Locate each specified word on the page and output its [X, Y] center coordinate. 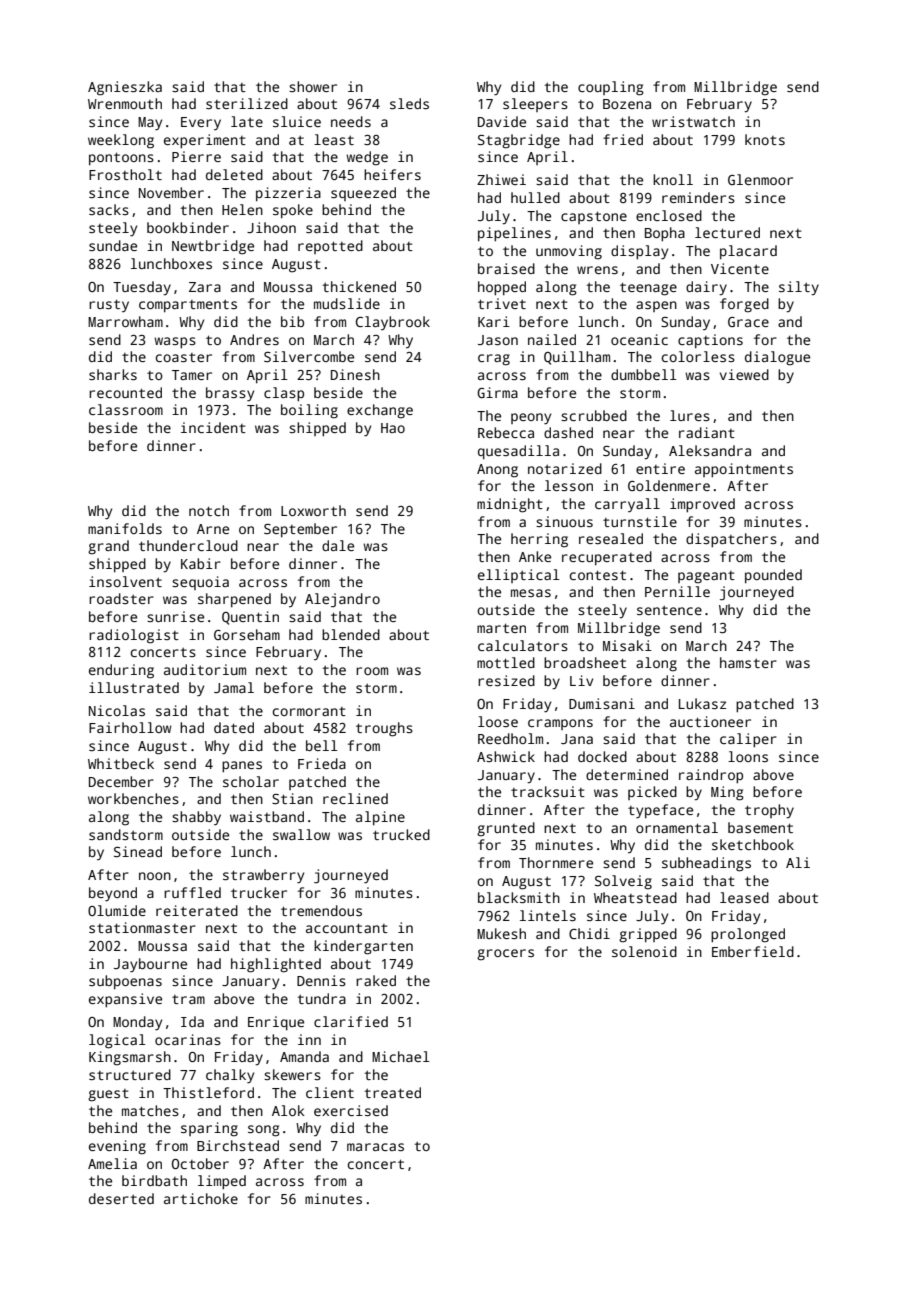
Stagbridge [519, 141]
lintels [548, 915]
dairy [706, 288]
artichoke [201, 1198]
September [300, 530]
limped [222, 1182]
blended [351, 634]
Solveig [623, 882]
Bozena [627, 104]
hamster [748, 662]
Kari [494, 321]
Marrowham [125, 321]
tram [188, 999]
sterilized [247, 103]
